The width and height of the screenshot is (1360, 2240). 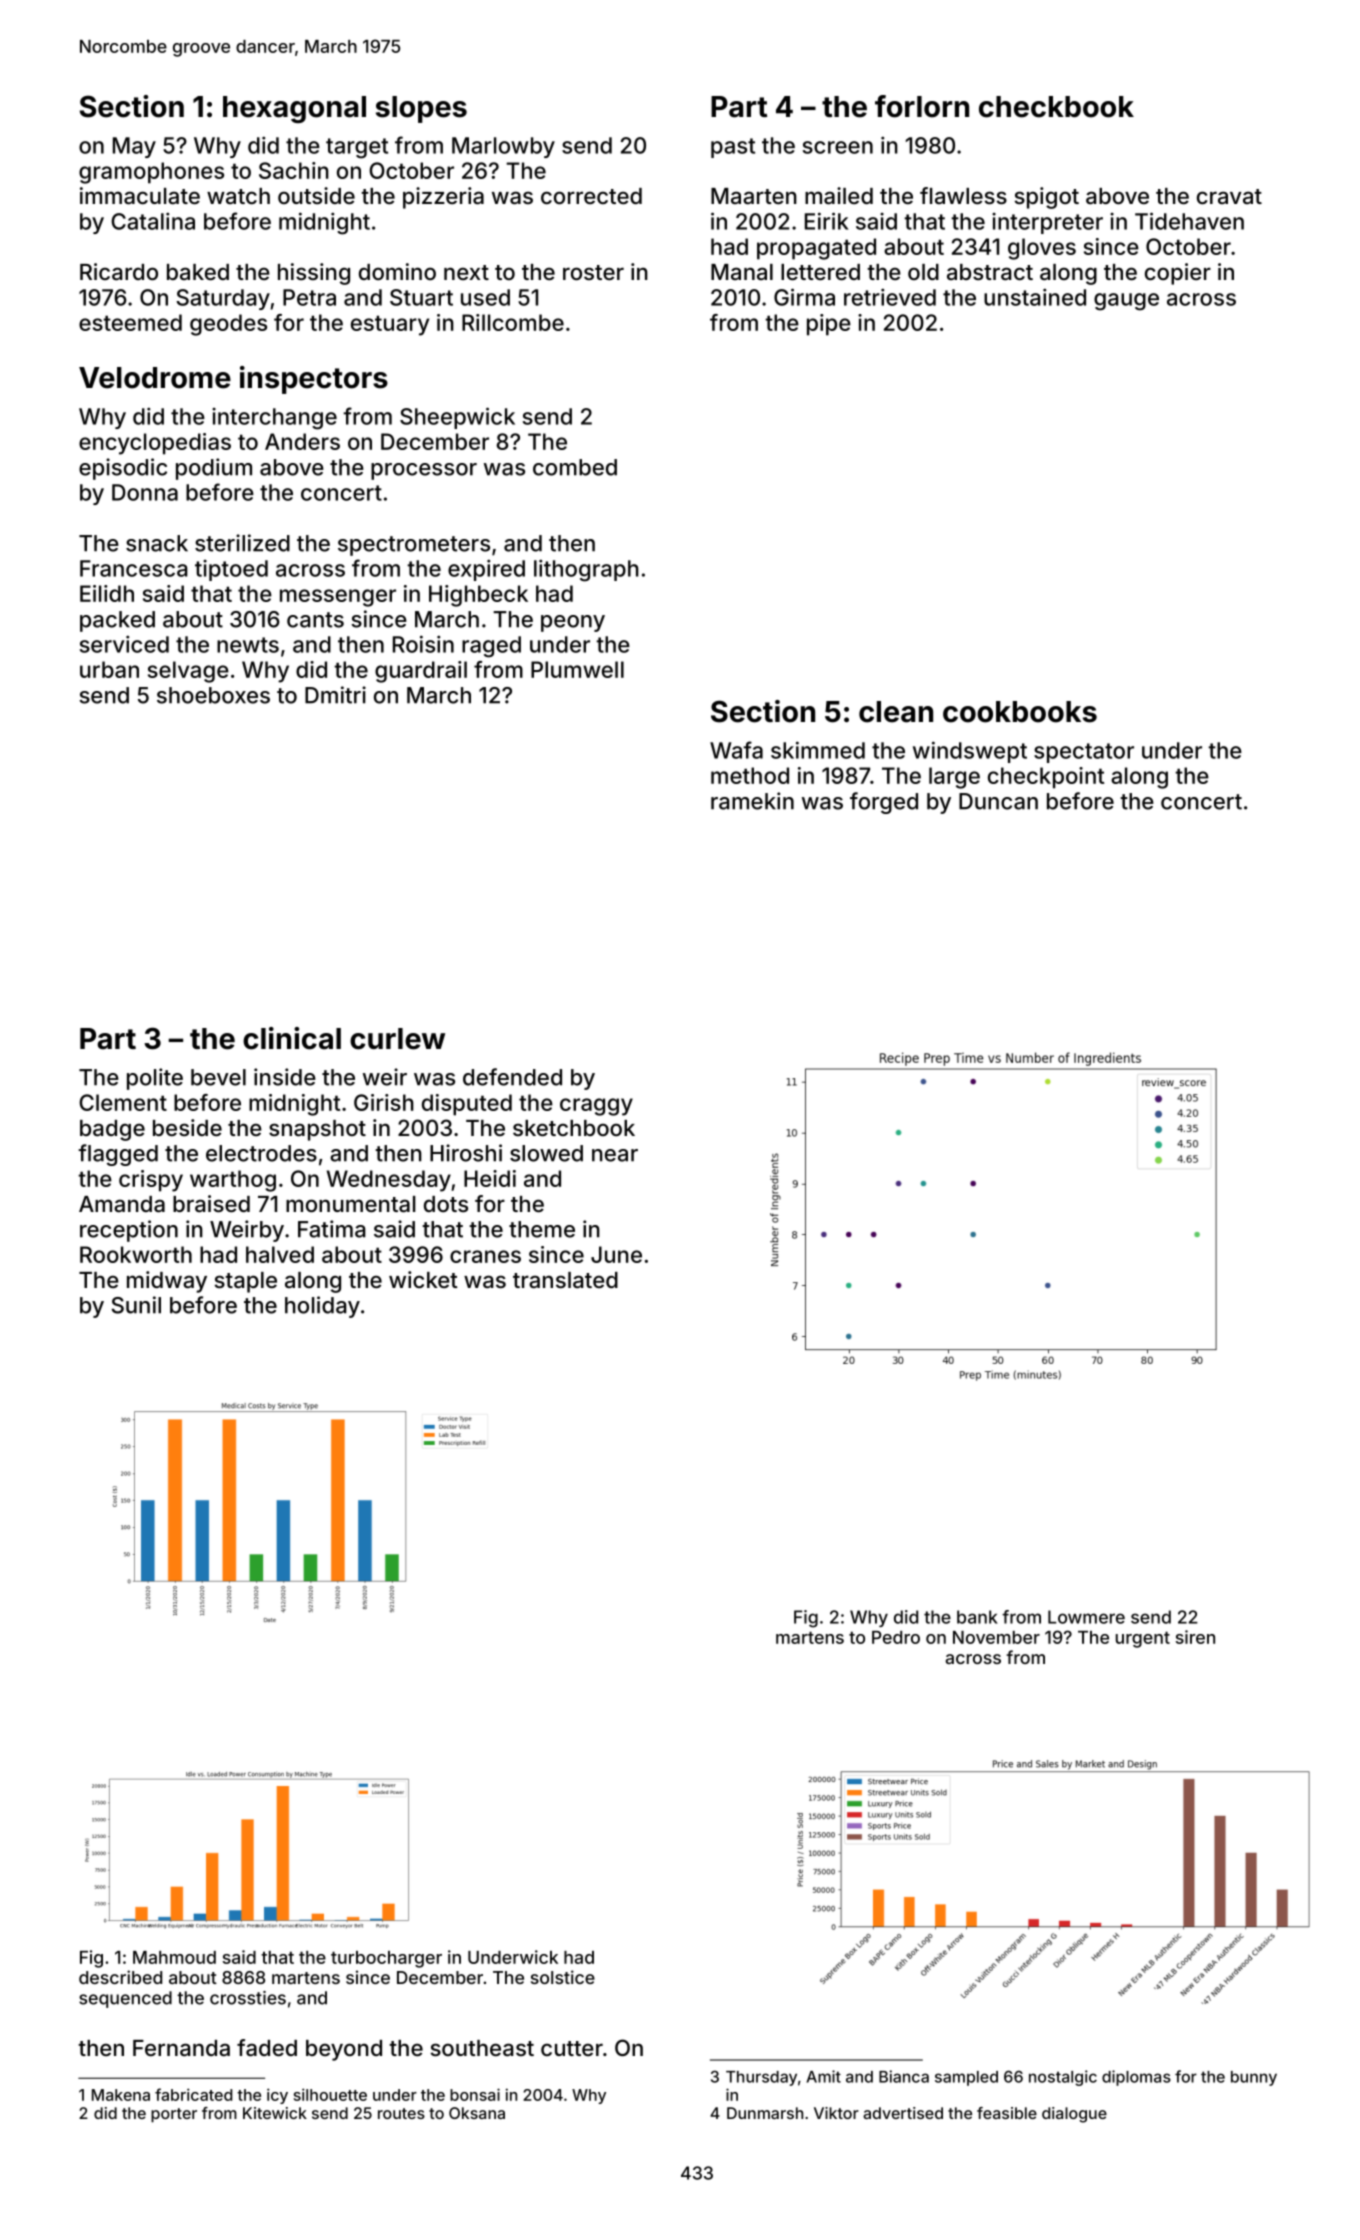 What do you see at coordinates (174, 1957) in the screenshot?
I see `Mahmoud` at bounding box center [174, 1957].
